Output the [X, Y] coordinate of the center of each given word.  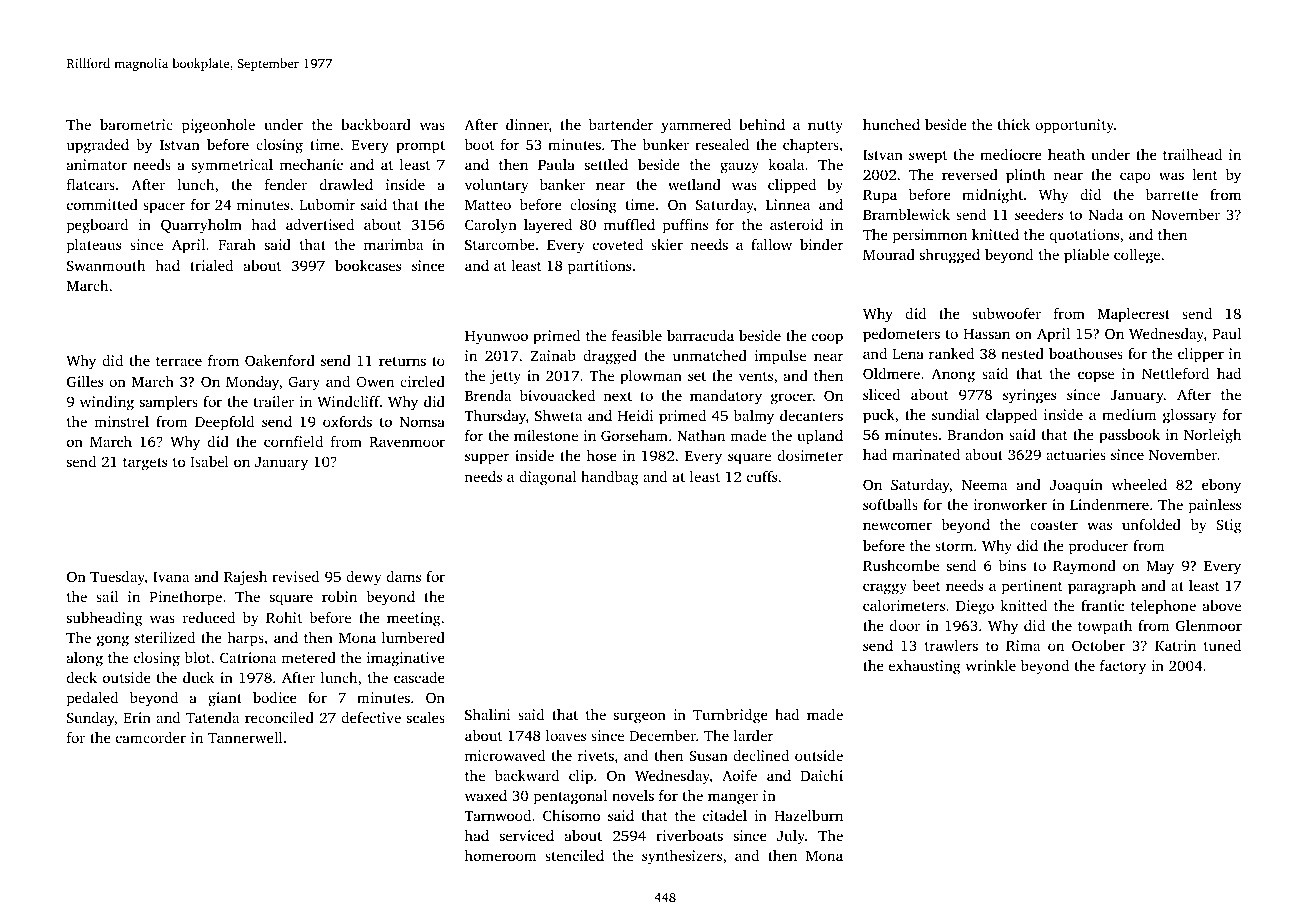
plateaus [94, 246]
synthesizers [682, 857]
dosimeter [811, 455]
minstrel [121, 421]
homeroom [501, 855]
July [791, 837]
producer [1099, 547]
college [1137, 256]
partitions [599, 267]
